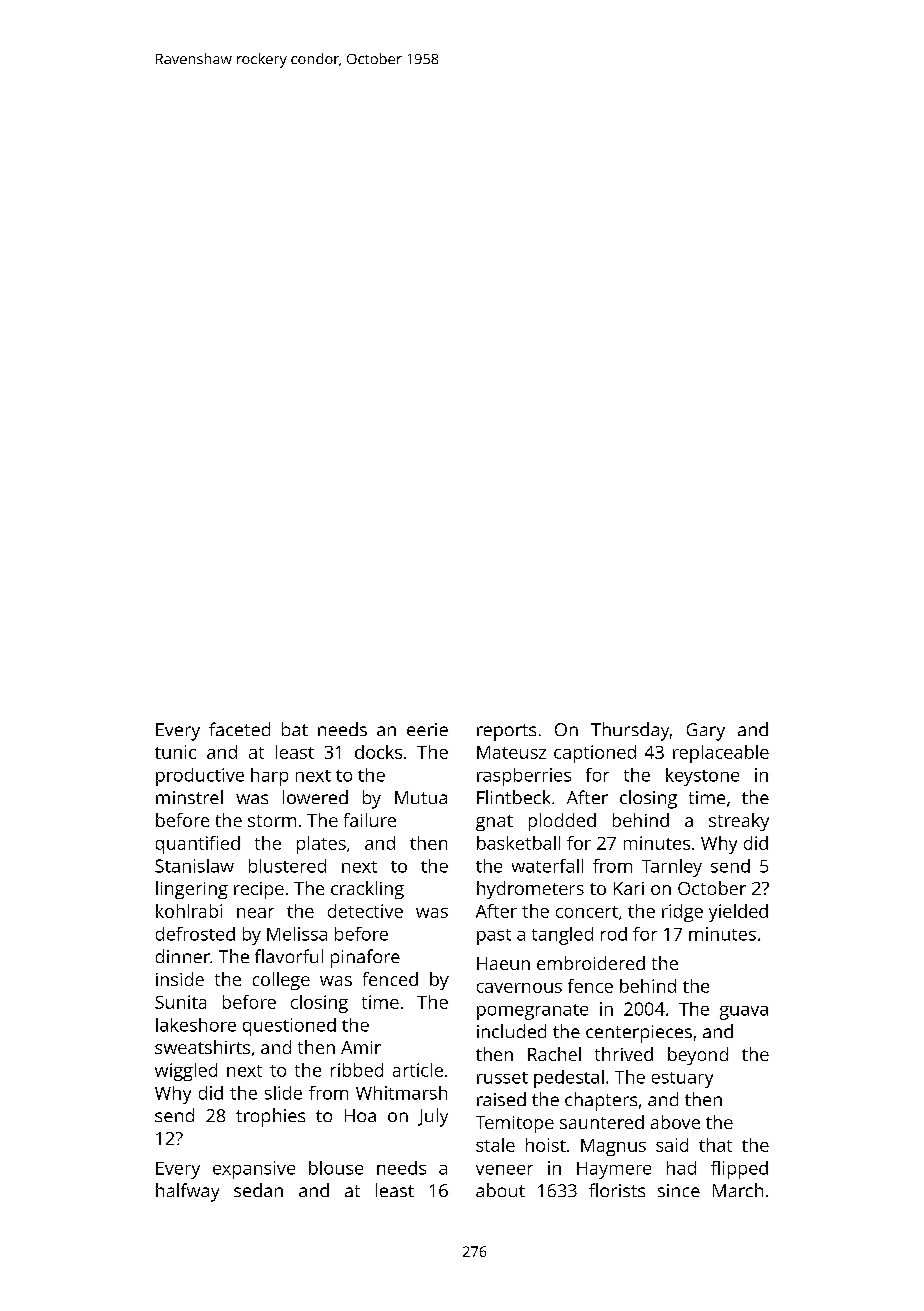 Image resolution: width=924 pixels, height=1311 pixels. Describe the element at coordinates (427, 729) in the document. I see `eerie` at that location.
